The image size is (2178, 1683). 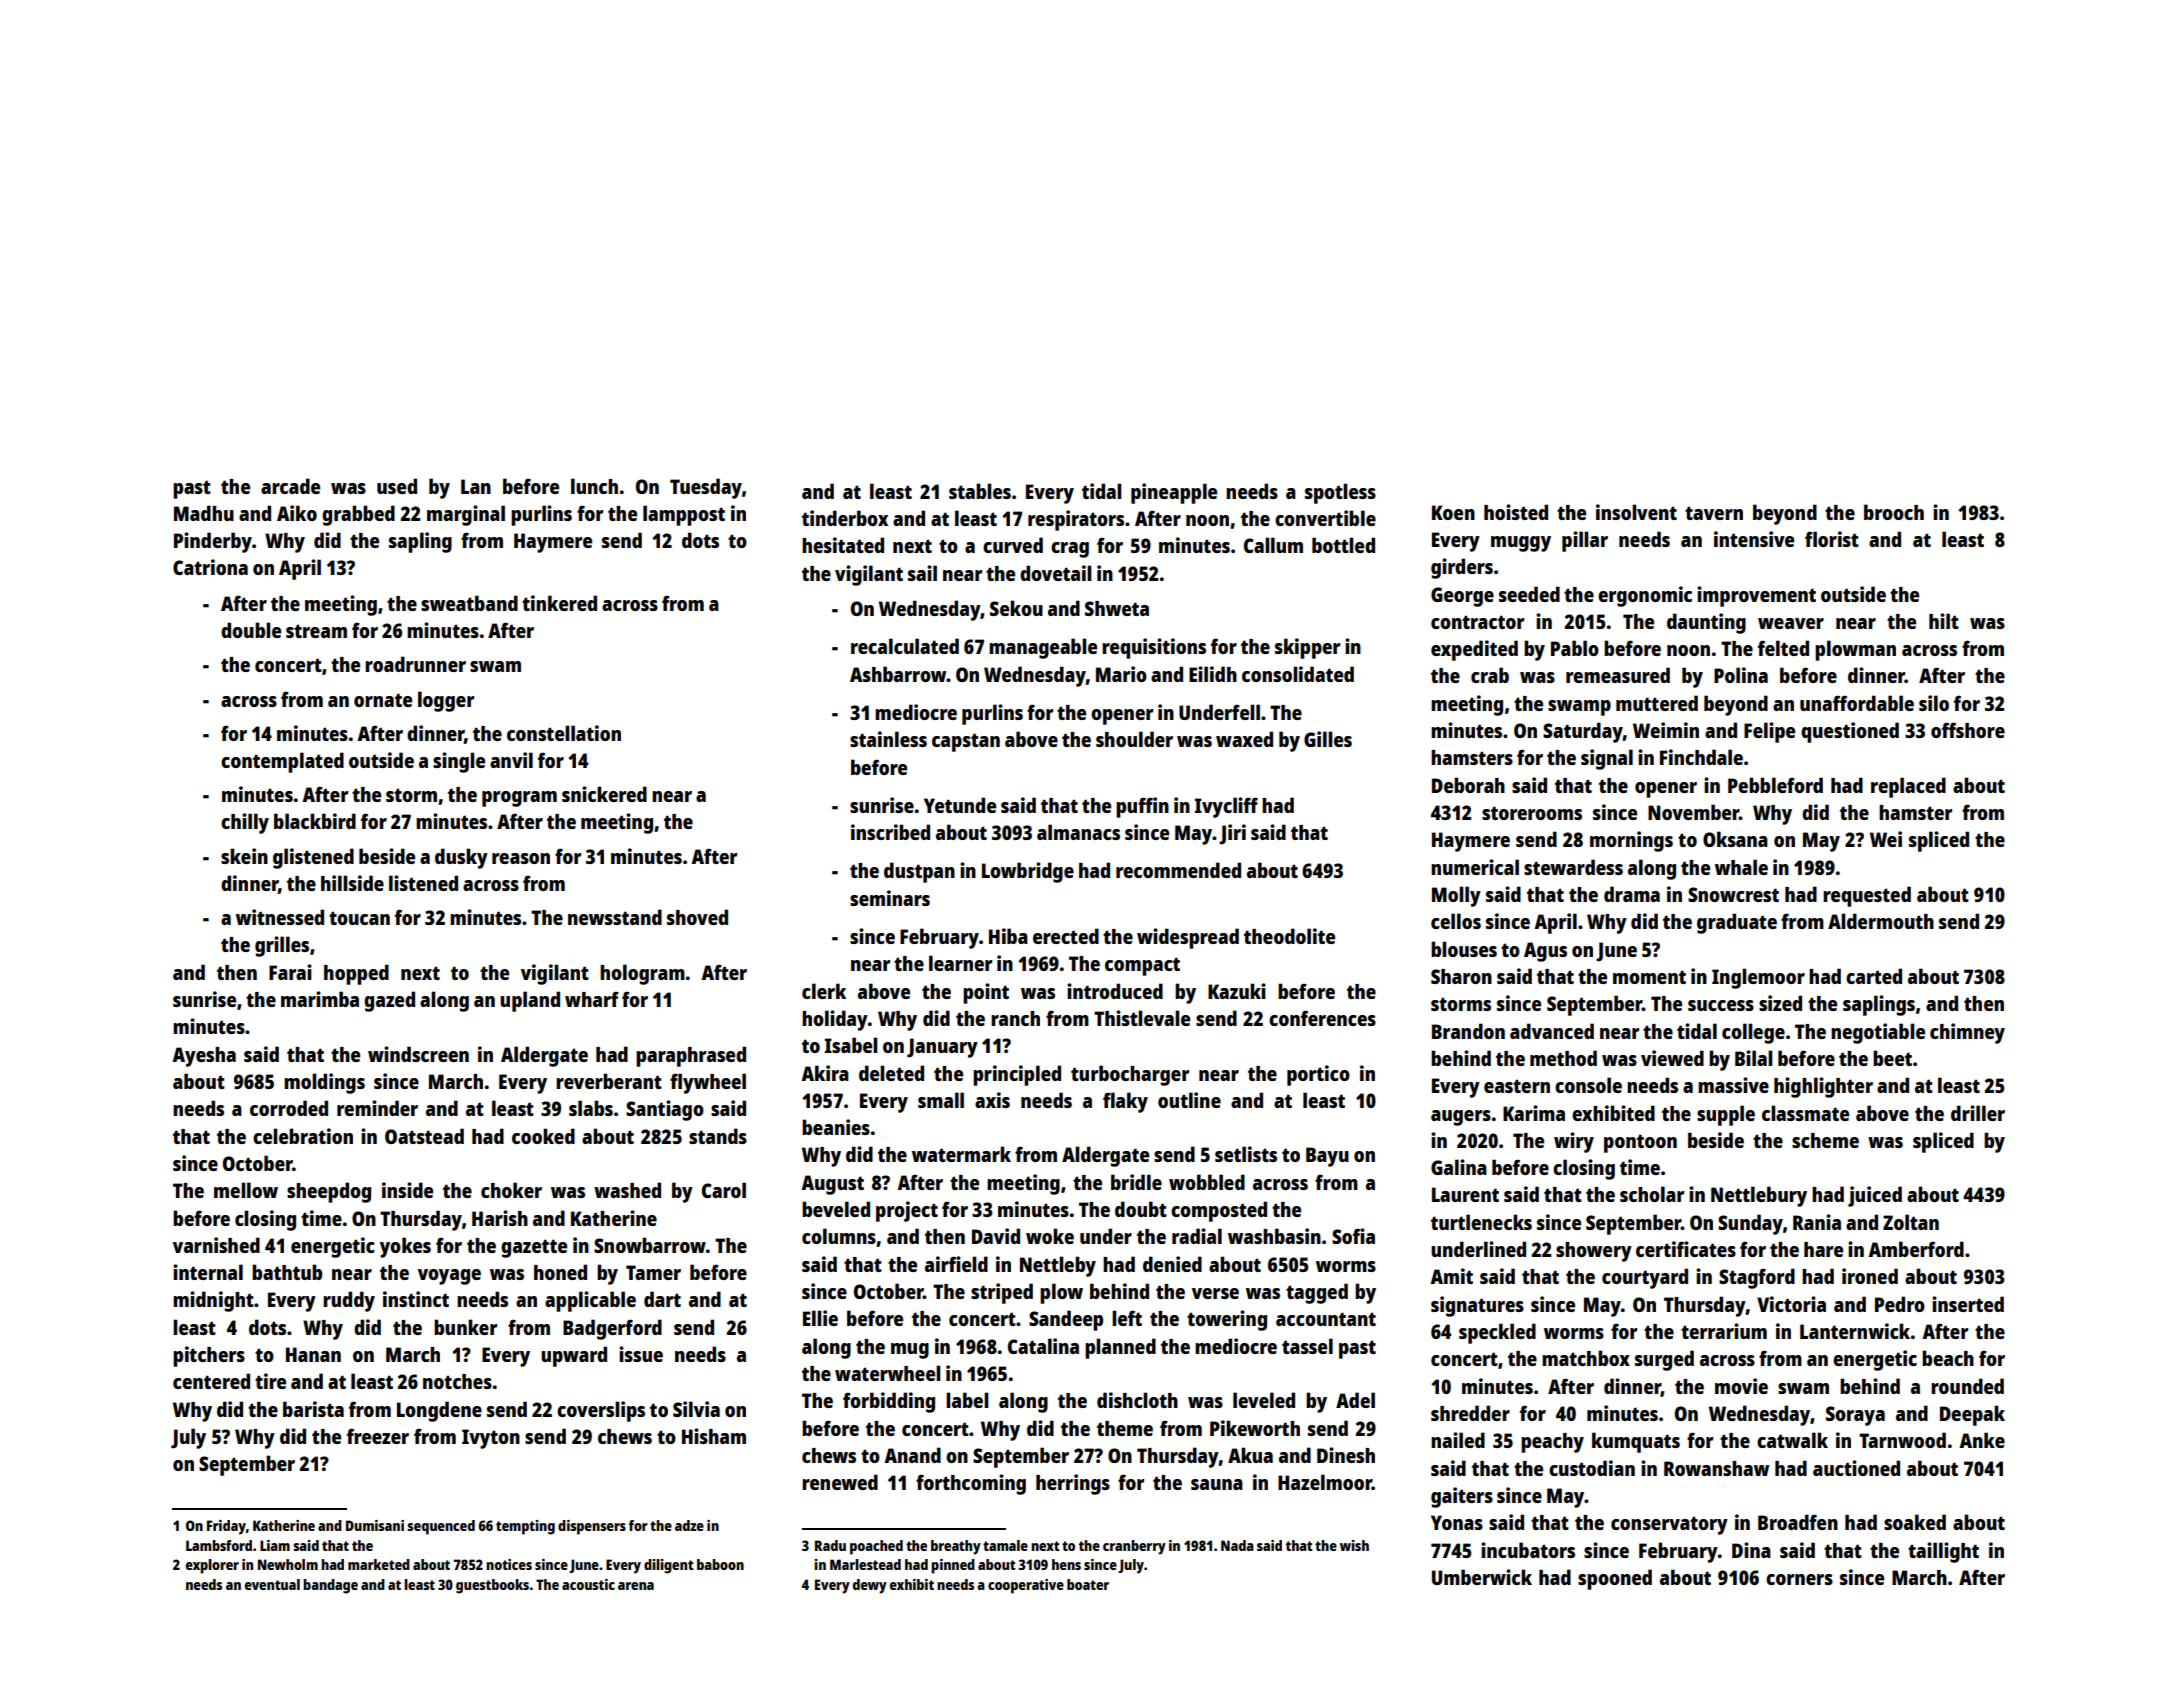 What do you see at coordinates (1227, 1320) in the screenshot?
I see `towering` at bounding box center [1227, 1320].
